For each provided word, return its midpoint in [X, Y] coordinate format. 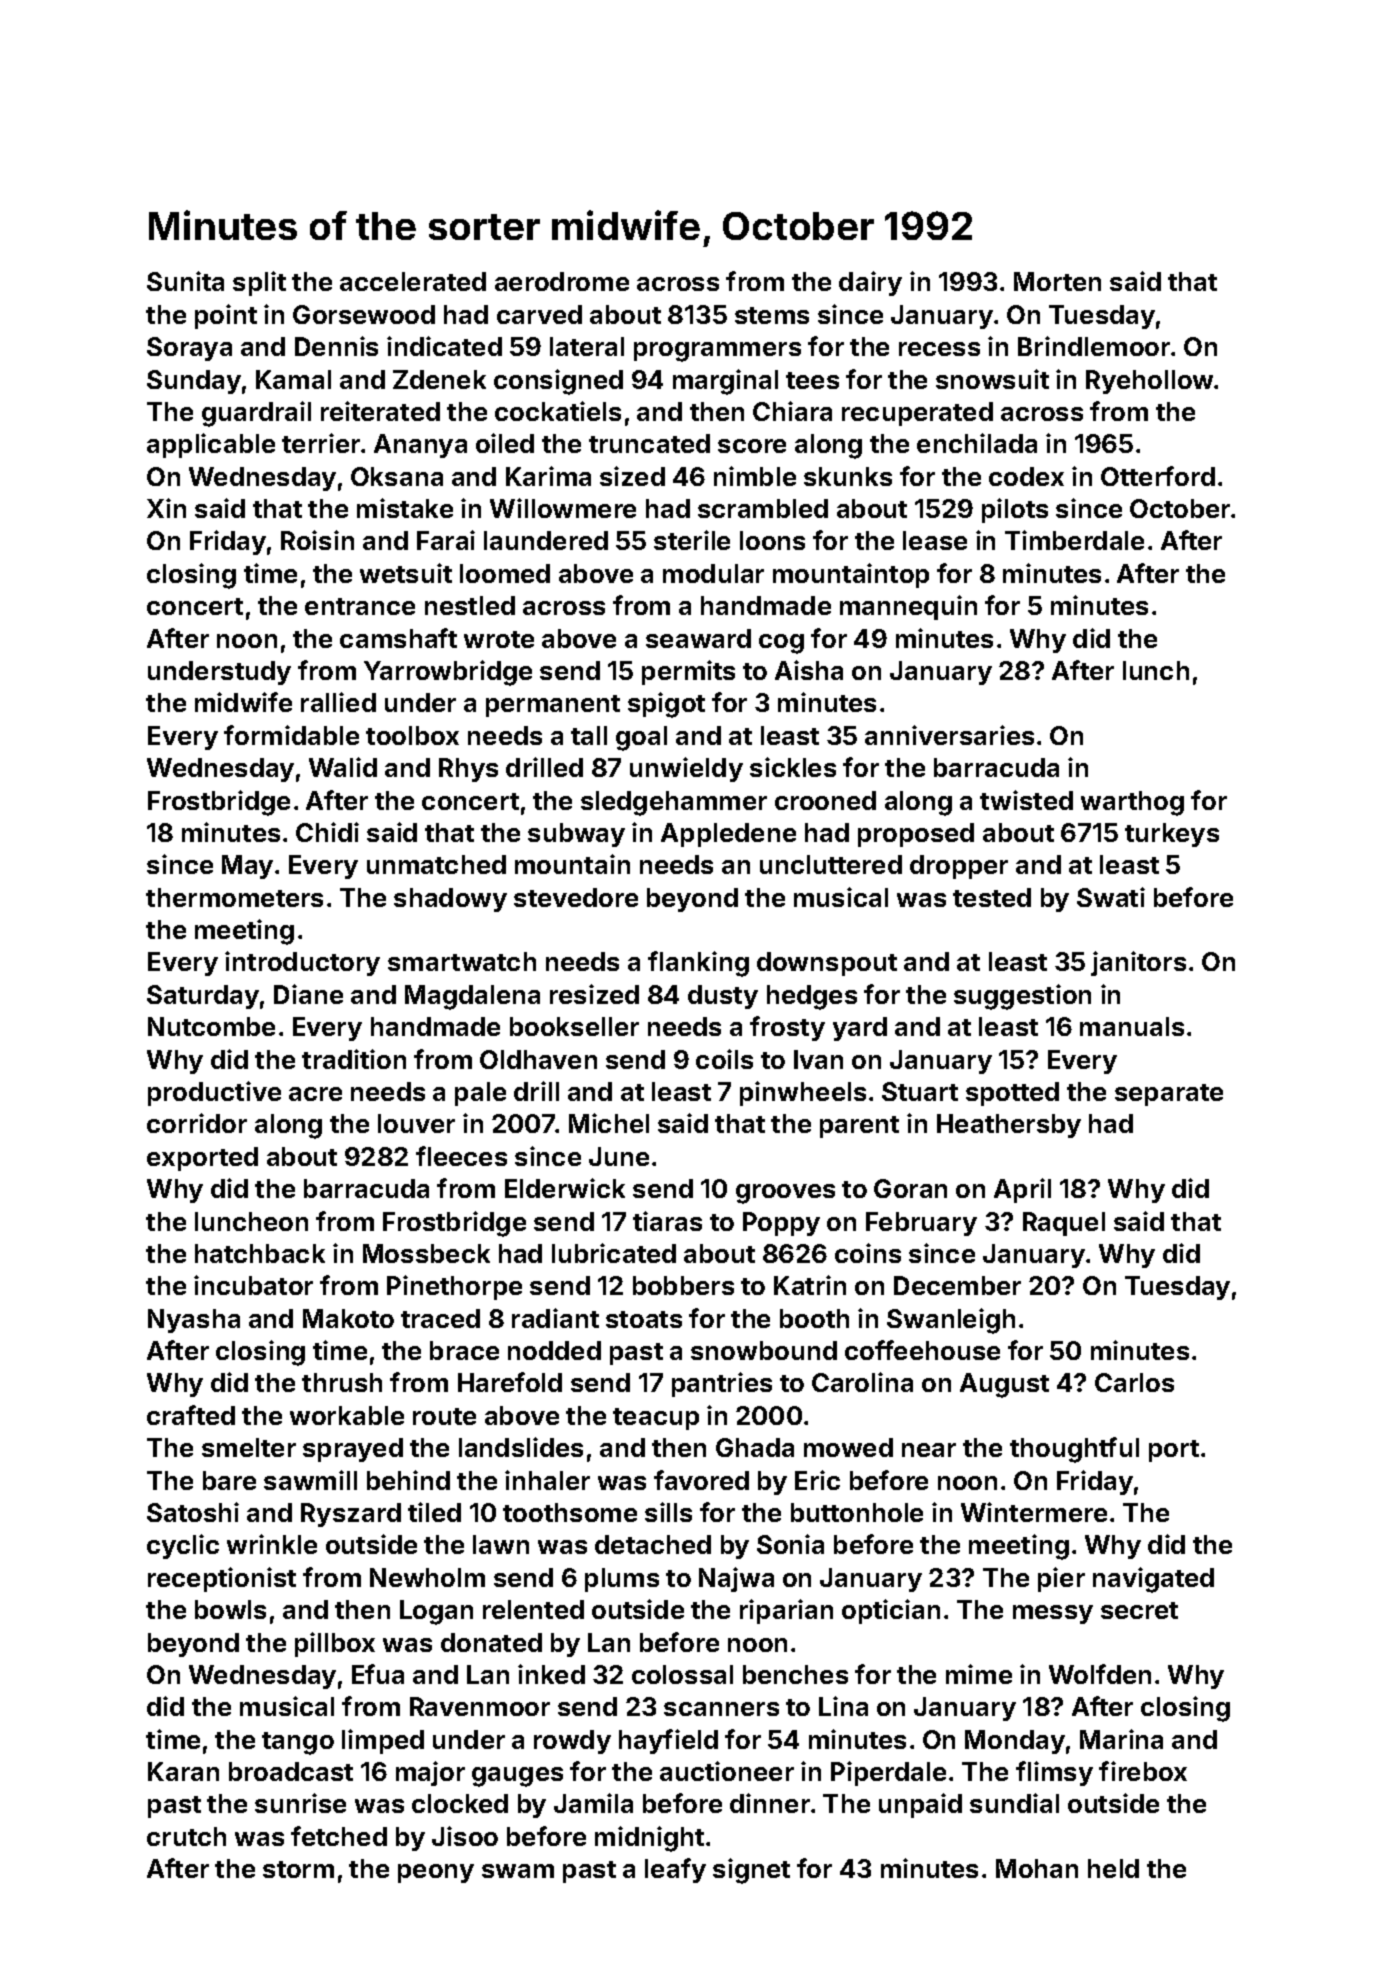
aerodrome [562, 281]
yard [860, 1029]
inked [551, 1674]
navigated [1153, 1580]
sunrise [300, 1803]
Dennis [336, 346]
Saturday [203, 997]
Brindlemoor [1094, 346]
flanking [698, 964]
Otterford [1158, 476]
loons [772, 540]
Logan [436, 1612]
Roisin [317, 540]
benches [795, 1674]
